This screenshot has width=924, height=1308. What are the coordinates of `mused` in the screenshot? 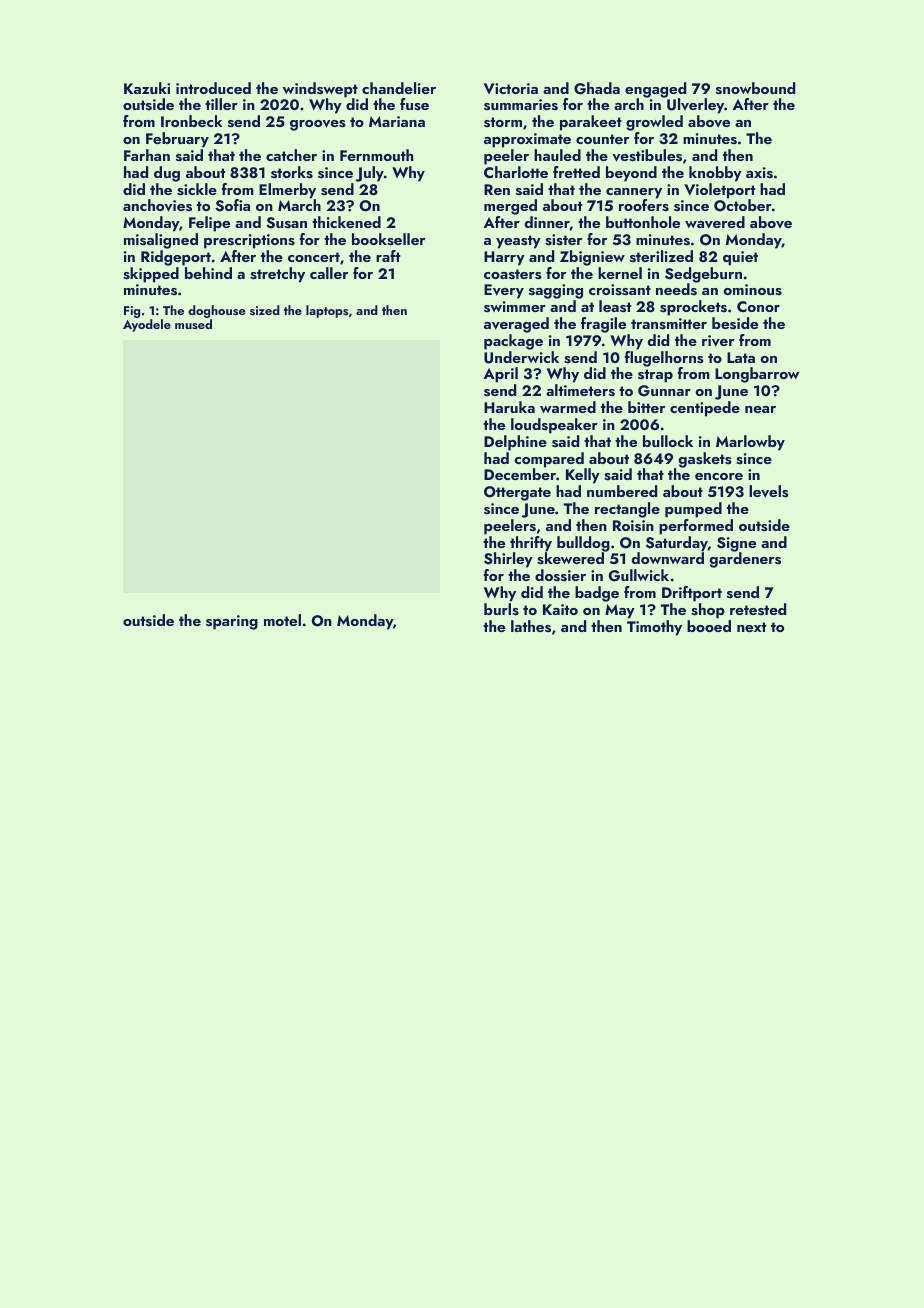 It's located at (193, 324).
